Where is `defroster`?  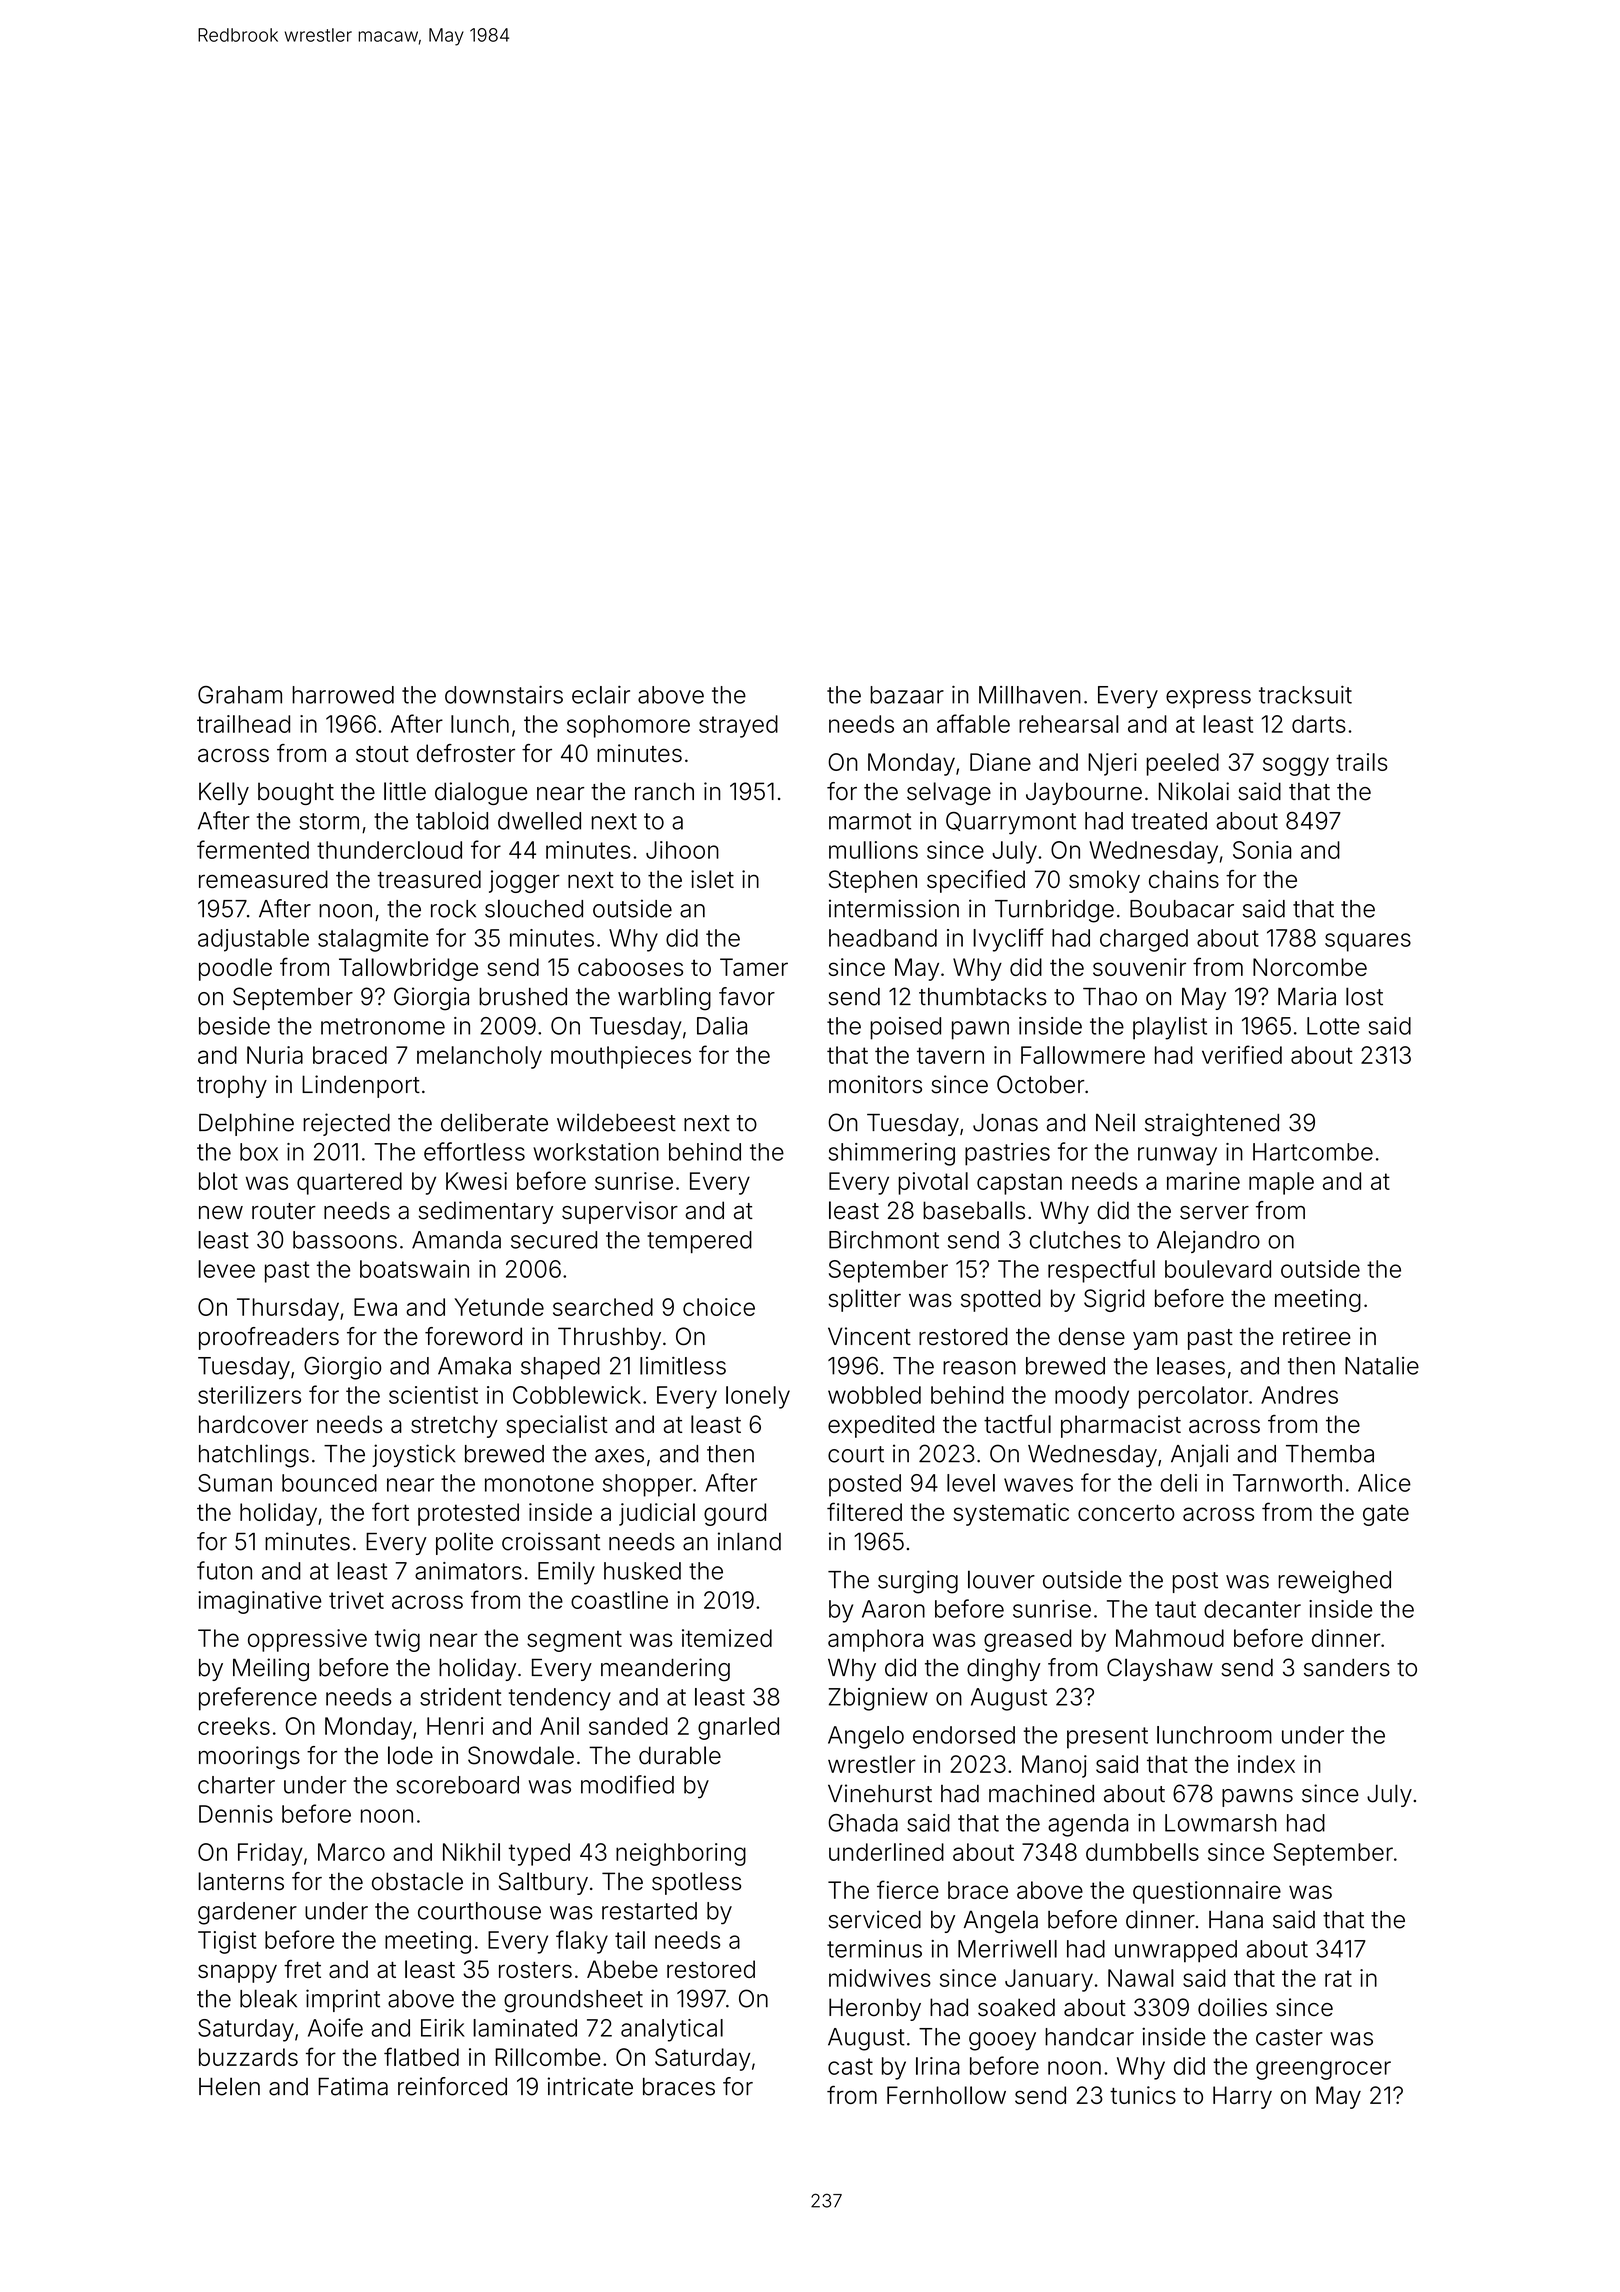
defroster is located at coordinates (466, 753).
